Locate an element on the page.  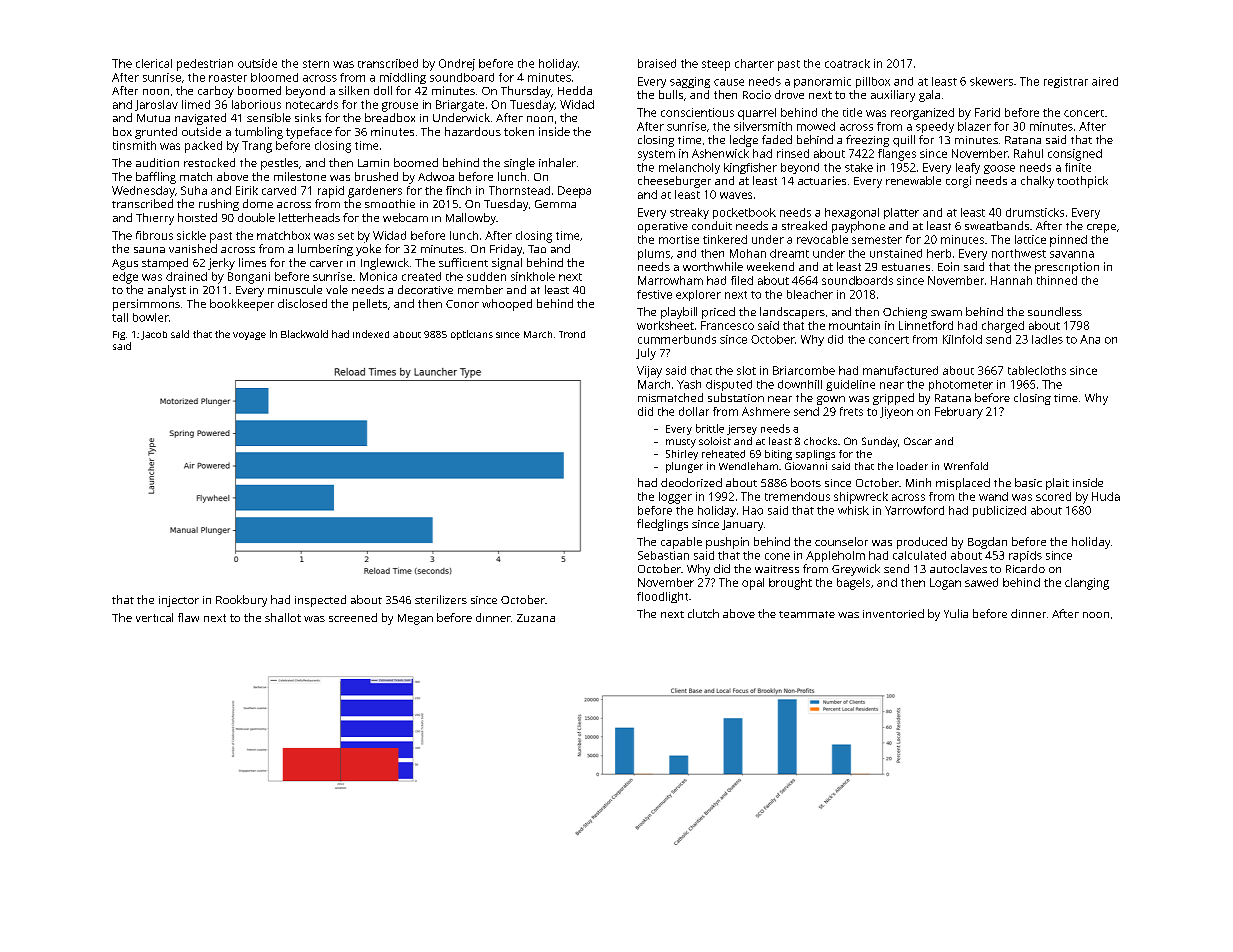
saplings is located at coordinates (815, 455).
